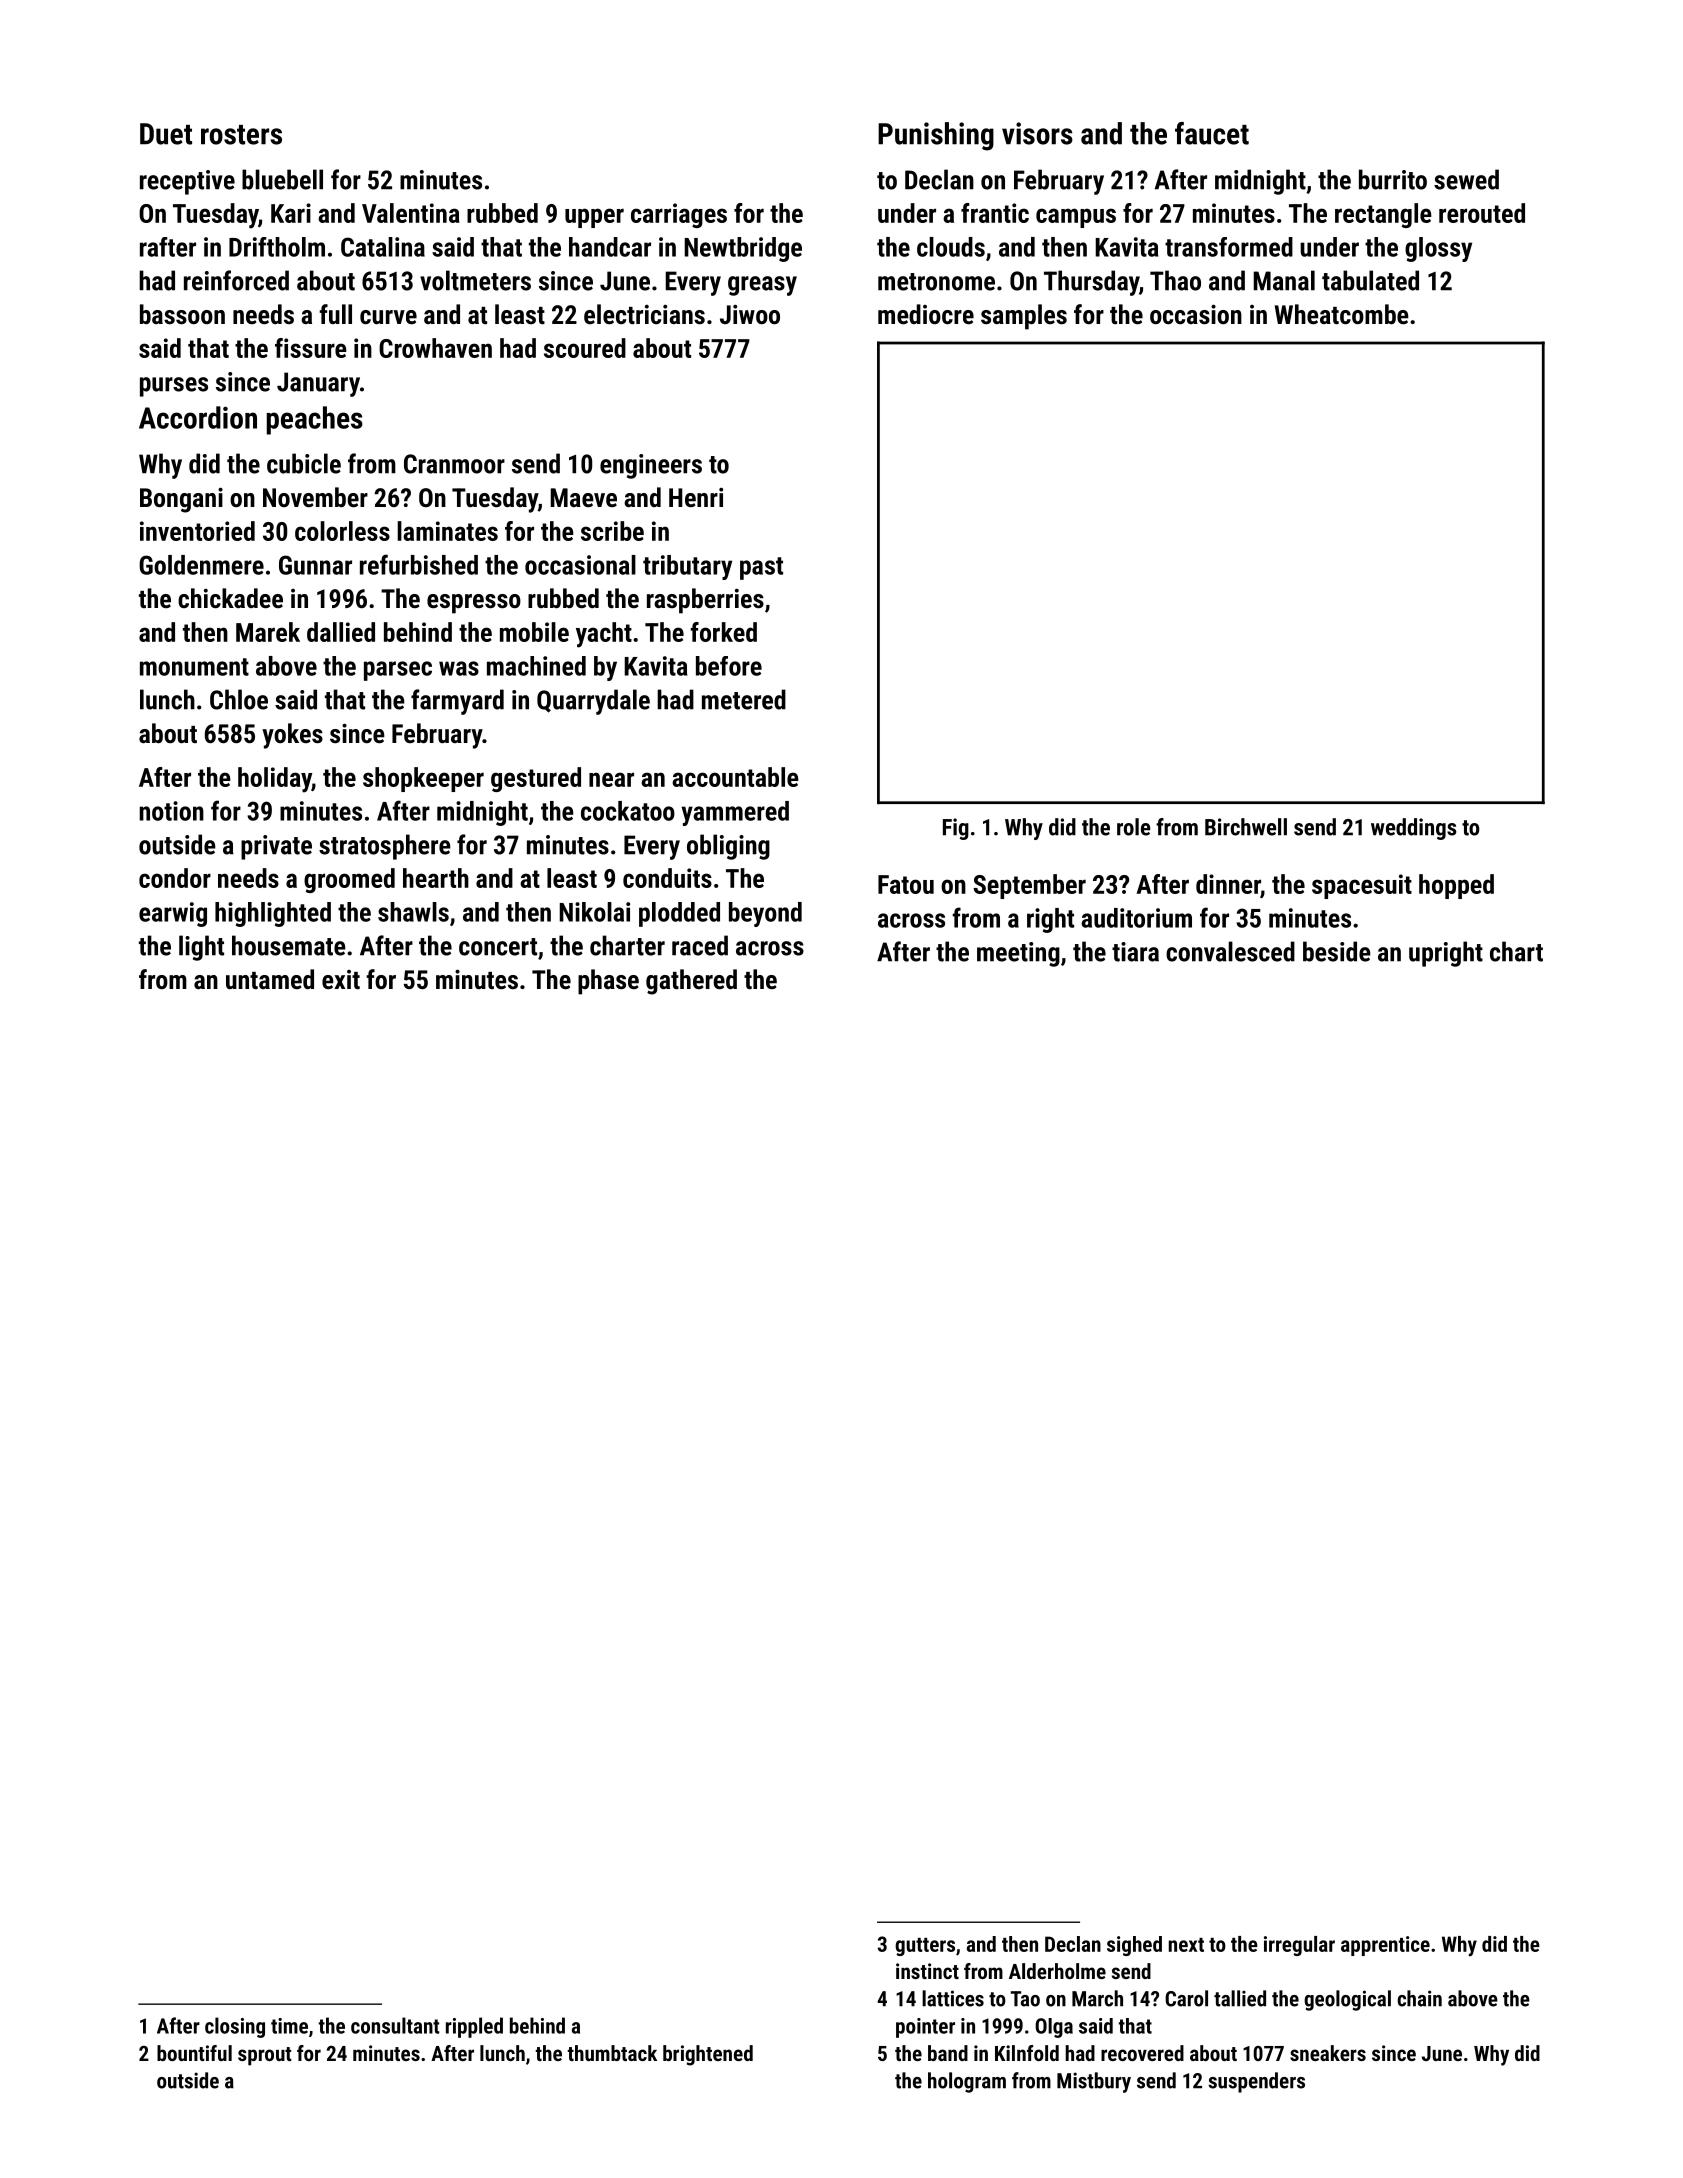 This document has width=1683, height=2178. I want to click on exit, so click(341, 979).
